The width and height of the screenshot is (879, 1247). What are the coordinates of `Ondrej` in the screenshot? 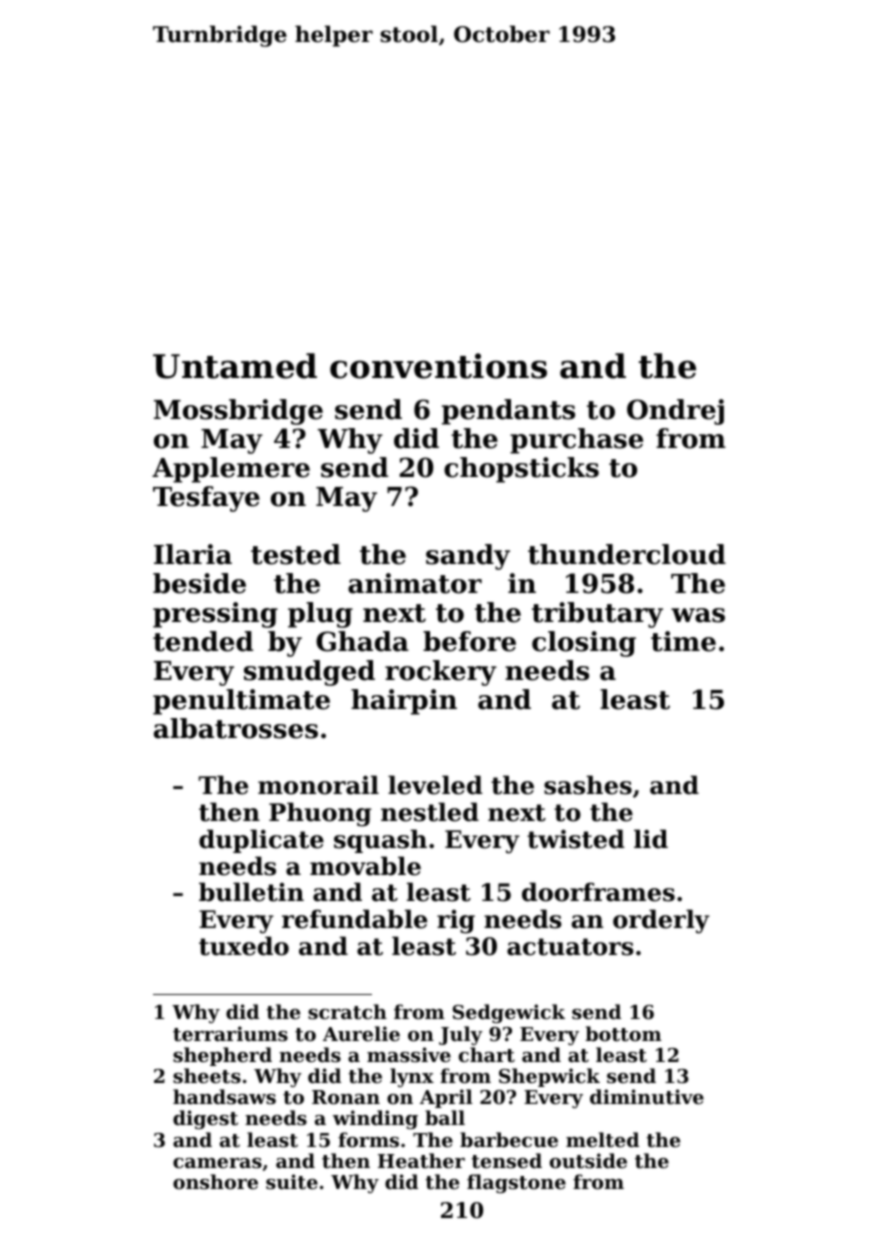 It's located at (675, 412).
